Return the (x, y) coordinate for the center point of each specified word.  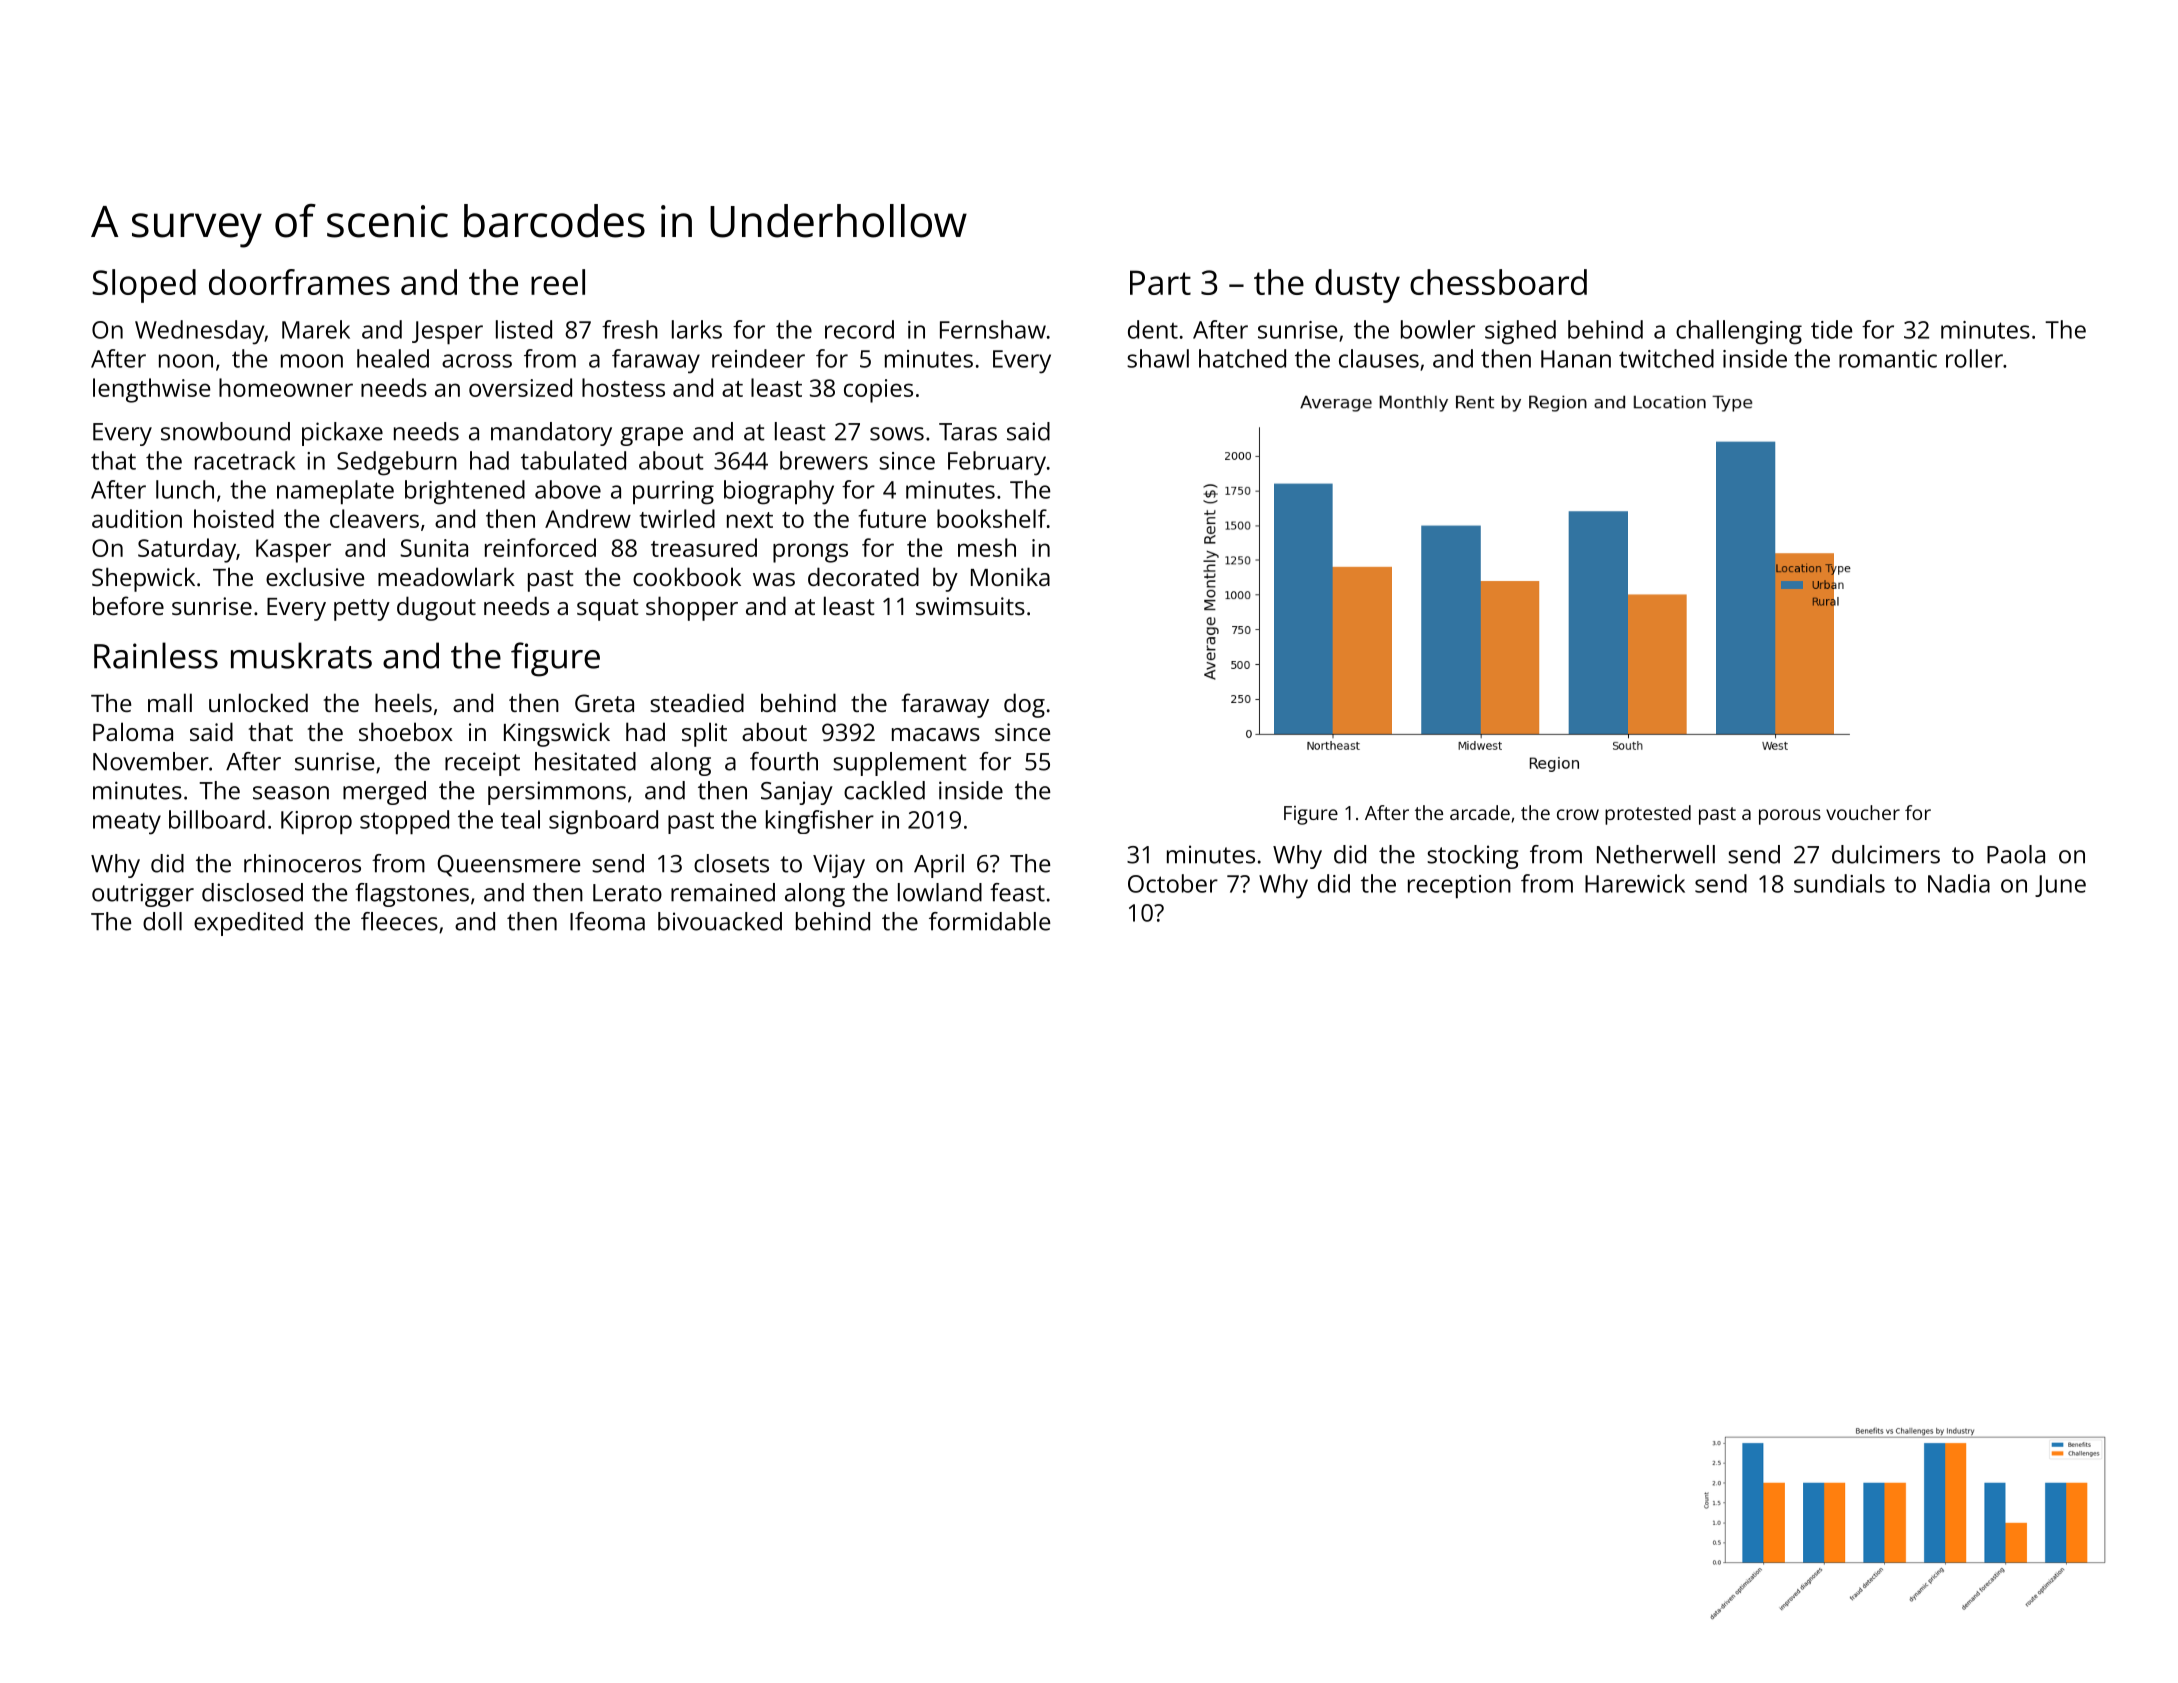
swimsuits (970, 606)
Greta (604, 703)
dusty (1357, 286)
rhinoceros (302, 863)
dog (1024, 705)
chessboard (1498, 282)
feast (1017, 892)
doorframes (299, 282)
